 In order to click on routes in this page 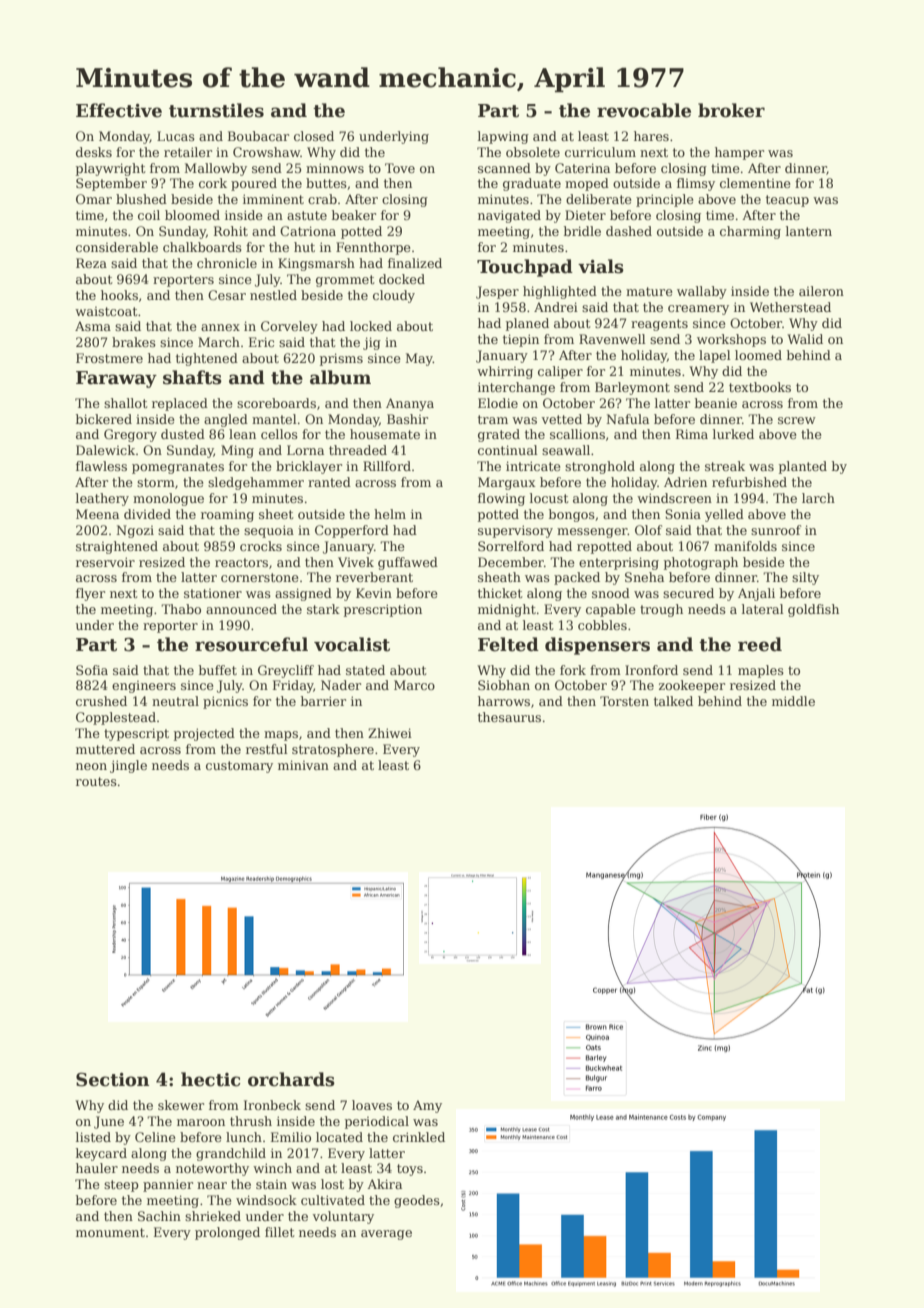, I will do `click(96, 781)`.
